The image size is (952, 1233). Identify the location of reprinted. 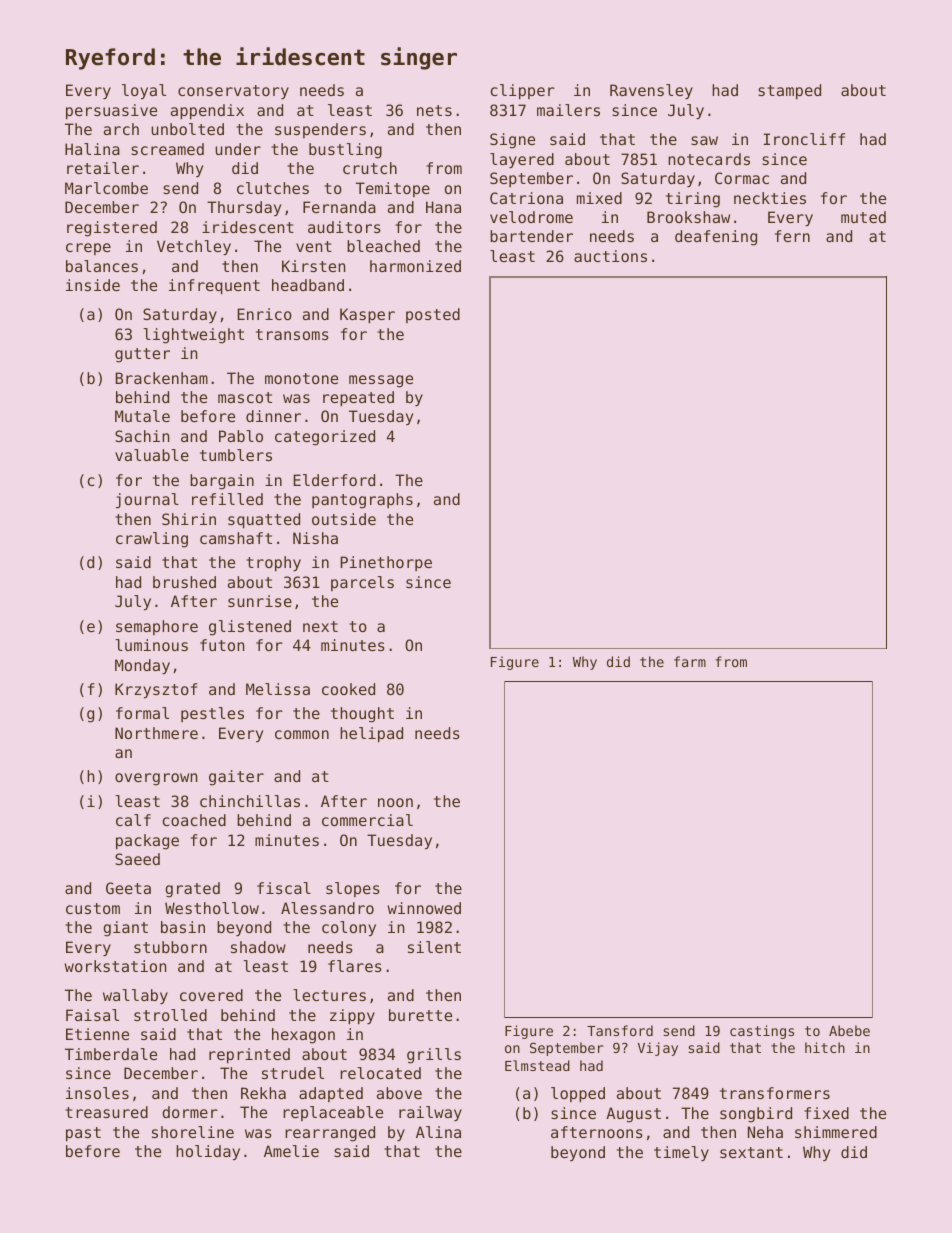
(249, 1055).
